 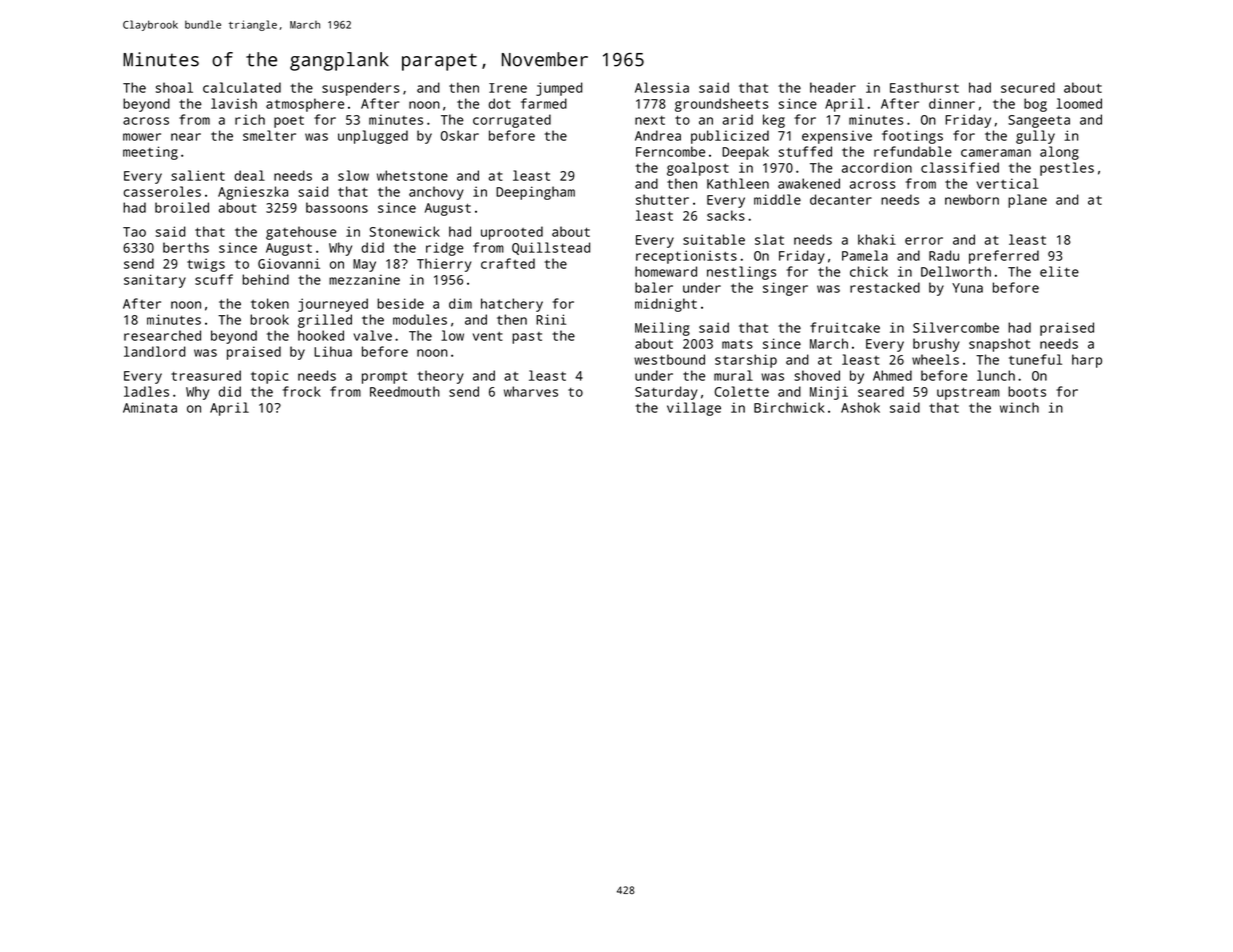 What do you see at coordinates (999, 345) in the screenshot?
I see `snapshot` at bounding box center [999, 345].
